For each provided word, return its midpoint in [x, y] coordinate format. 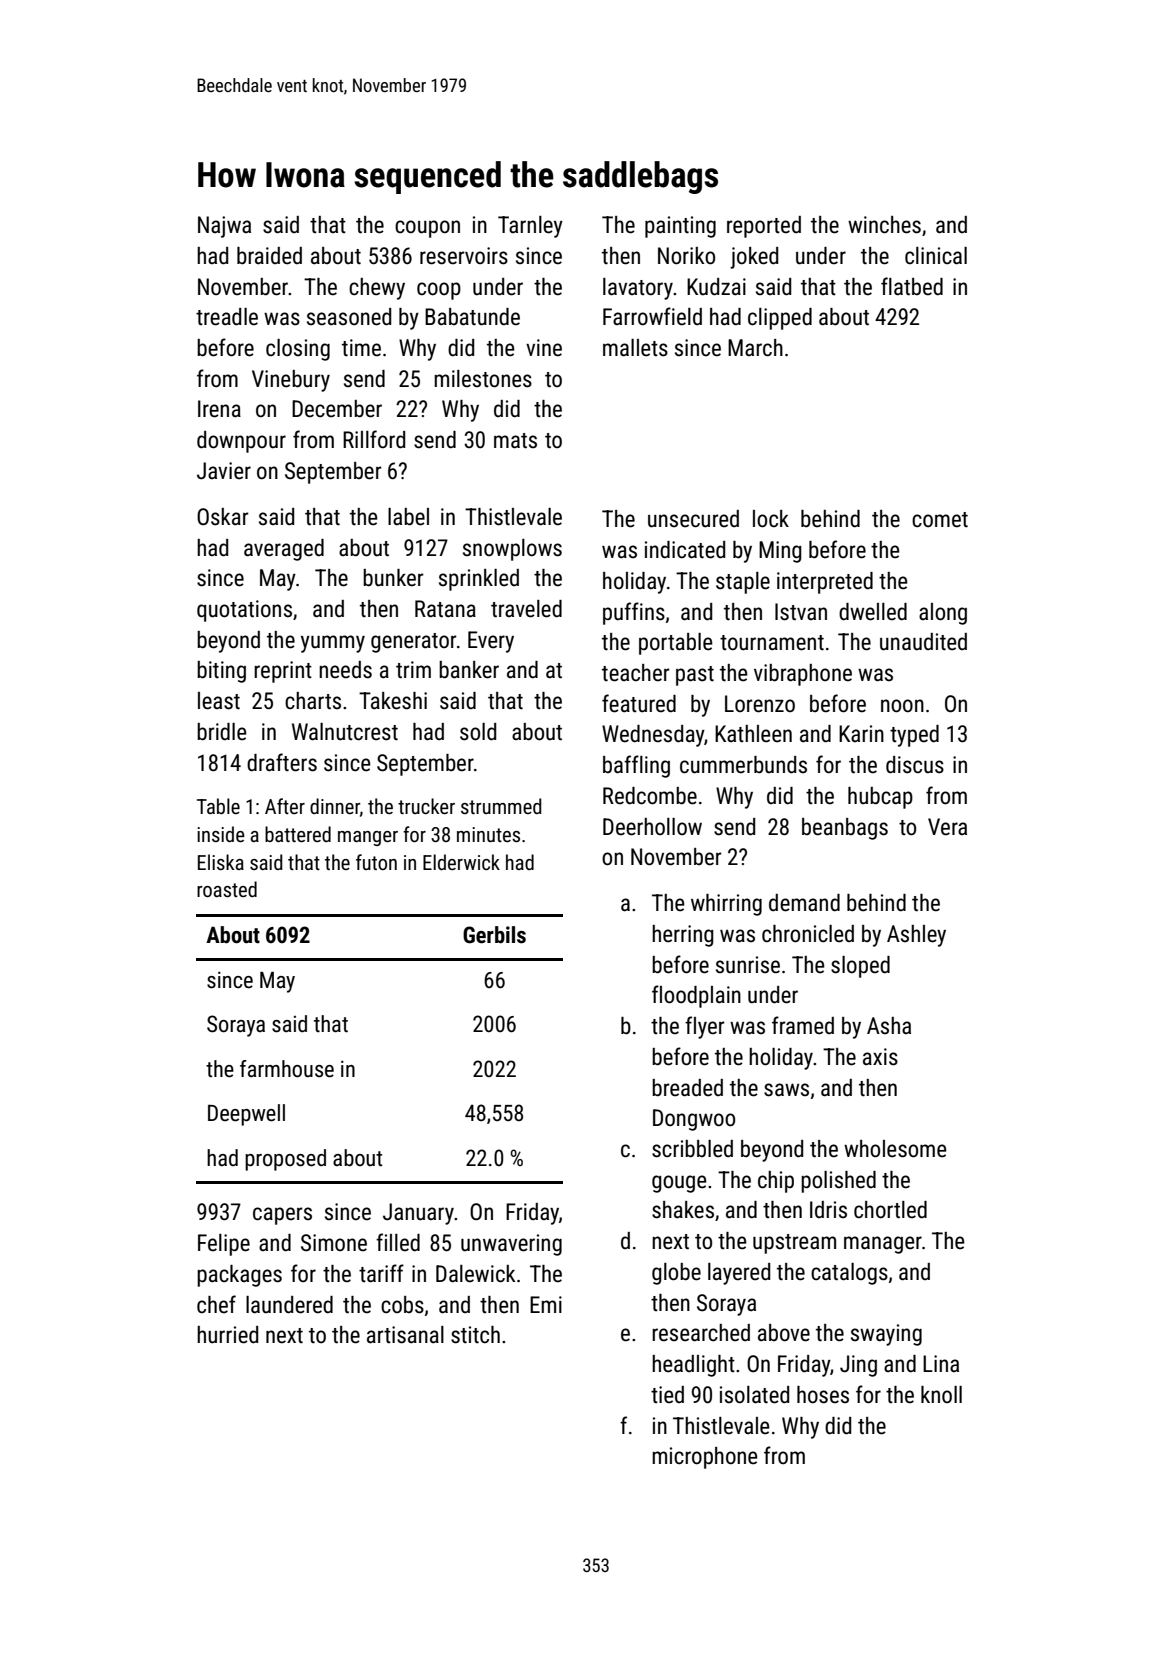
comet [940, 520]
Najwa [224, 227]
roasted [227, 889]
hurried [227, 1335]
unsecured [693, 519]
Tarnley [530, 227]
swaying [886, 1335]
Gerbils [494, 935]
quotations [244, 611]
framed [803, 1025]
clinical [936, 256]
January [418, 1214]
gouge [679, 1184]
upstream [794, 1244]
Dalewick [476, 1274]
